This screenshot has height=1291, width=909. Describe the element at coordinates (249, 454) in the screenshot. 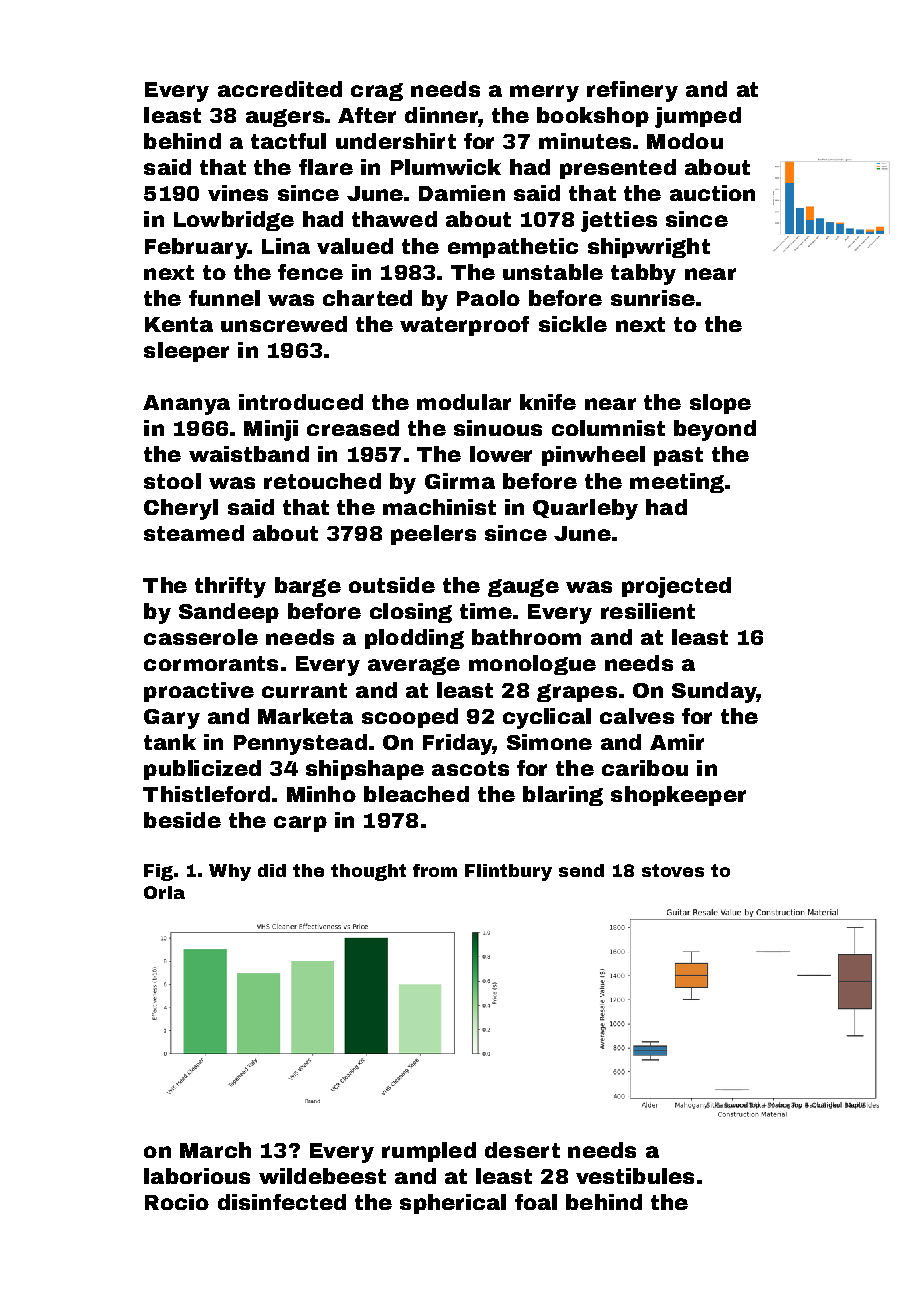

I see `waistband` at that location.
